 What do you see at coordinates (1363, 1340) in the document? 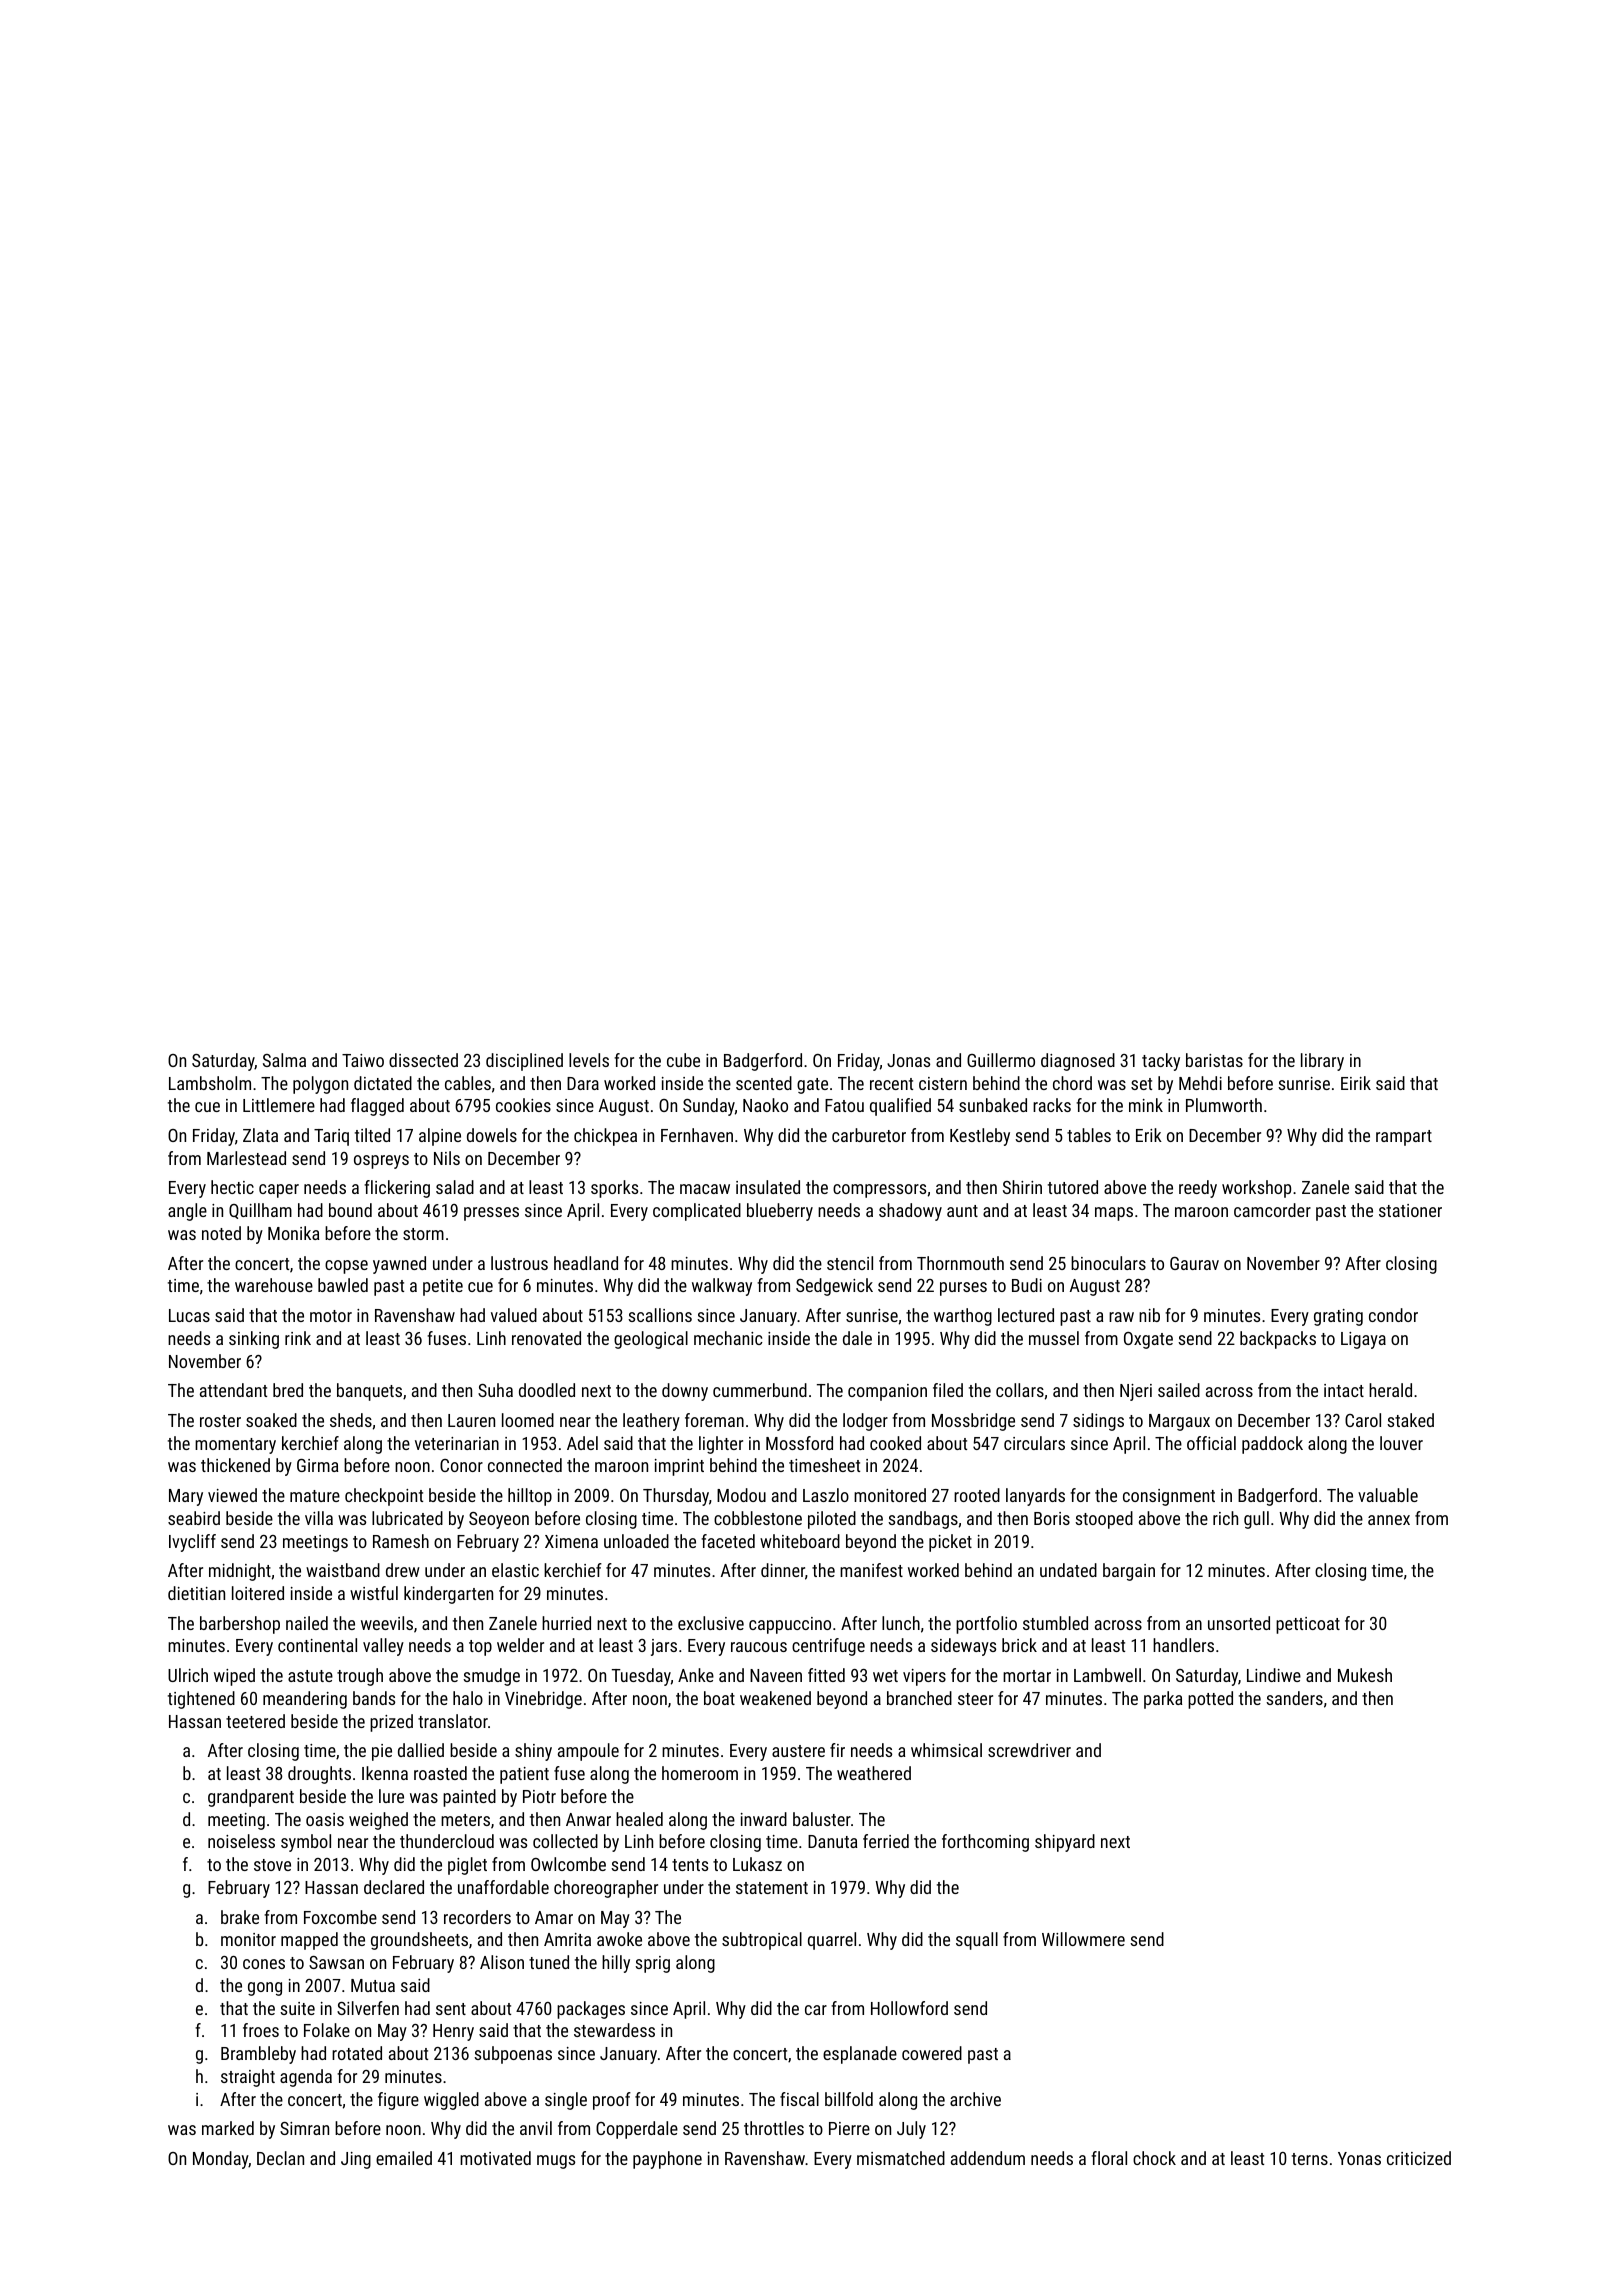
I see `Ligaya` at bounding box center [1363, 1340].
